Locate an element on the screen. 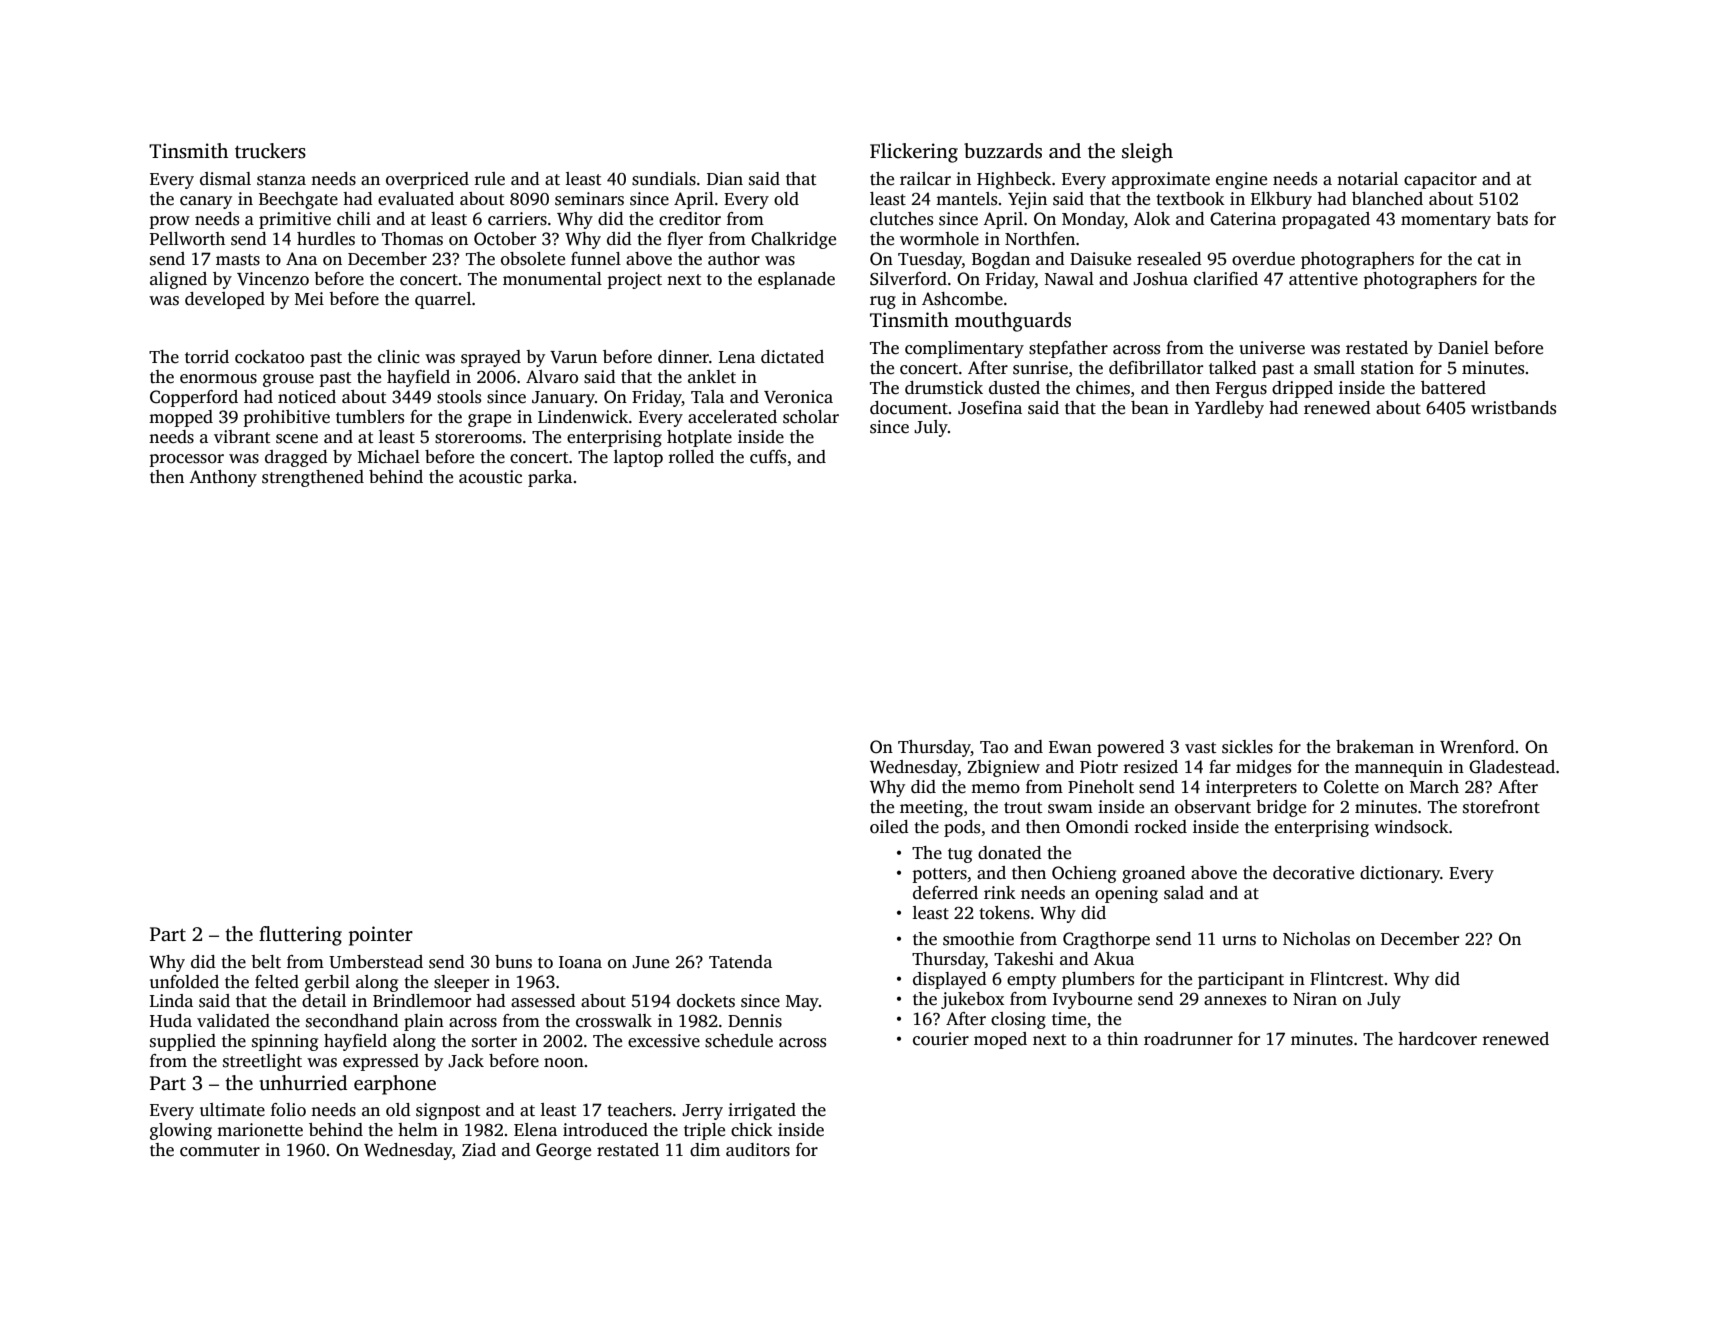  Nawal is located at coordinates (1069, 278).
